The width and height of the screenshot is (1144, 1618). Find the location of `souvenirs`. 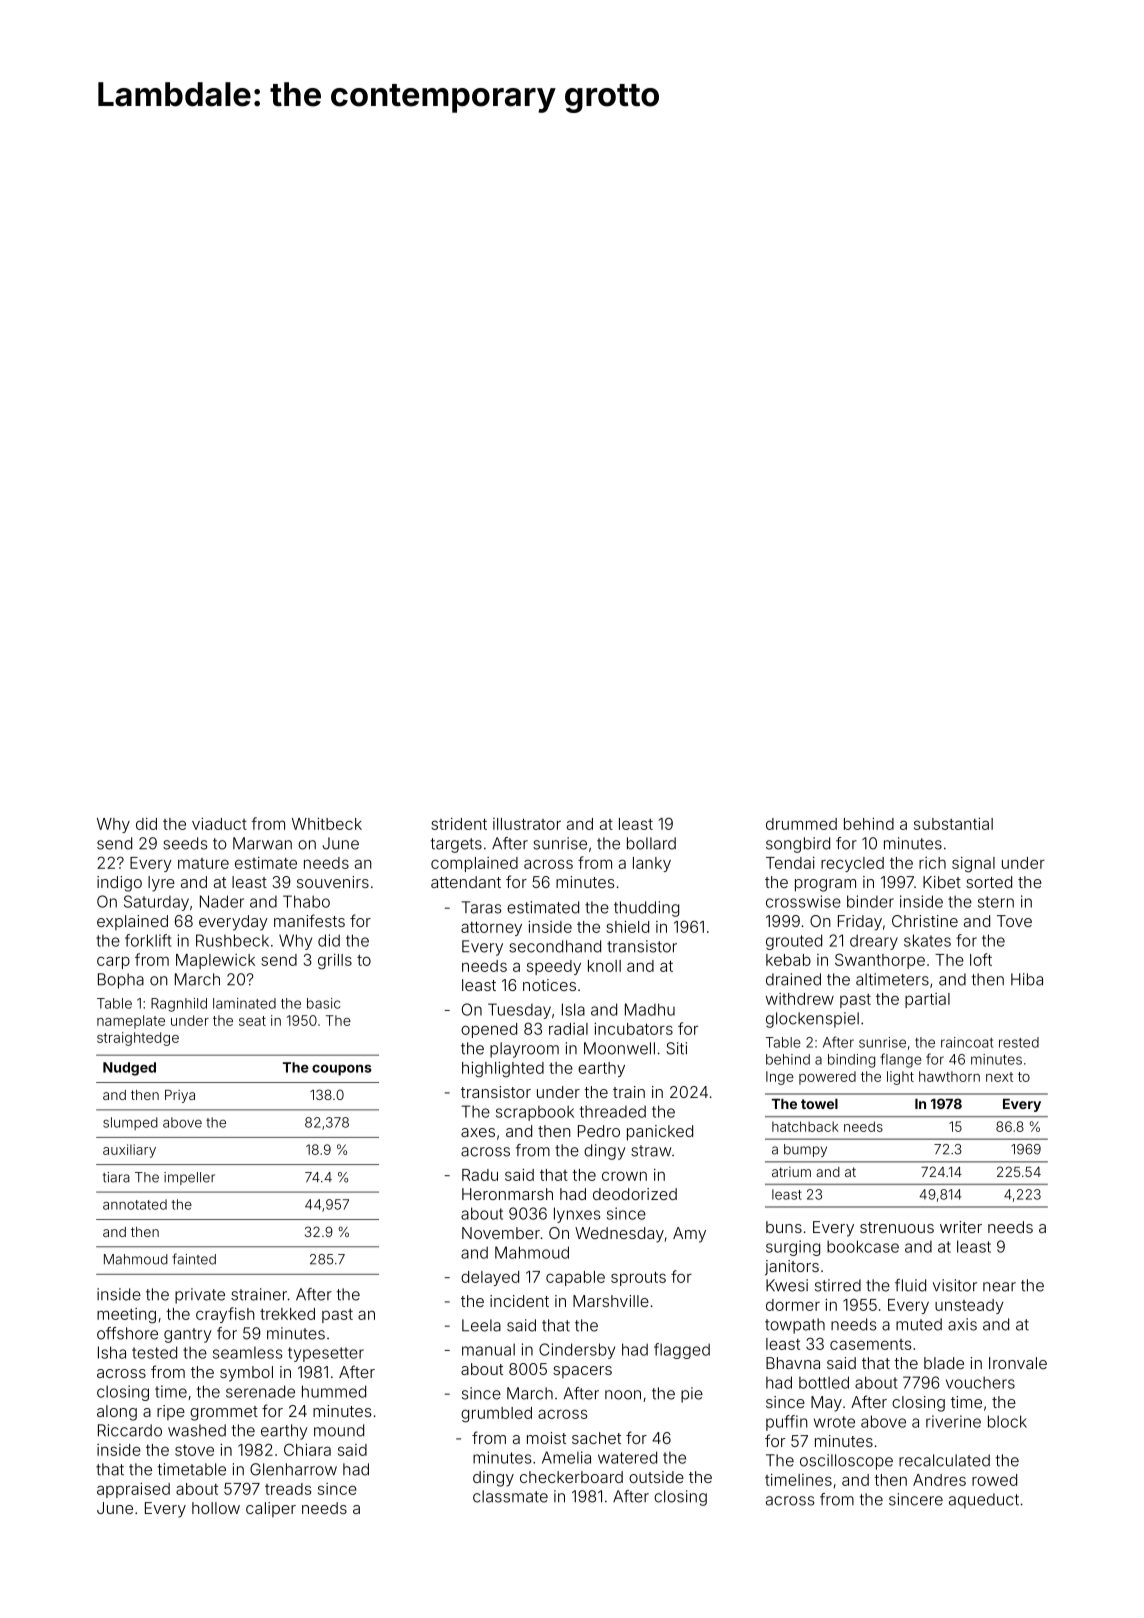

souvenirs is located at coordinates (333, 882).
